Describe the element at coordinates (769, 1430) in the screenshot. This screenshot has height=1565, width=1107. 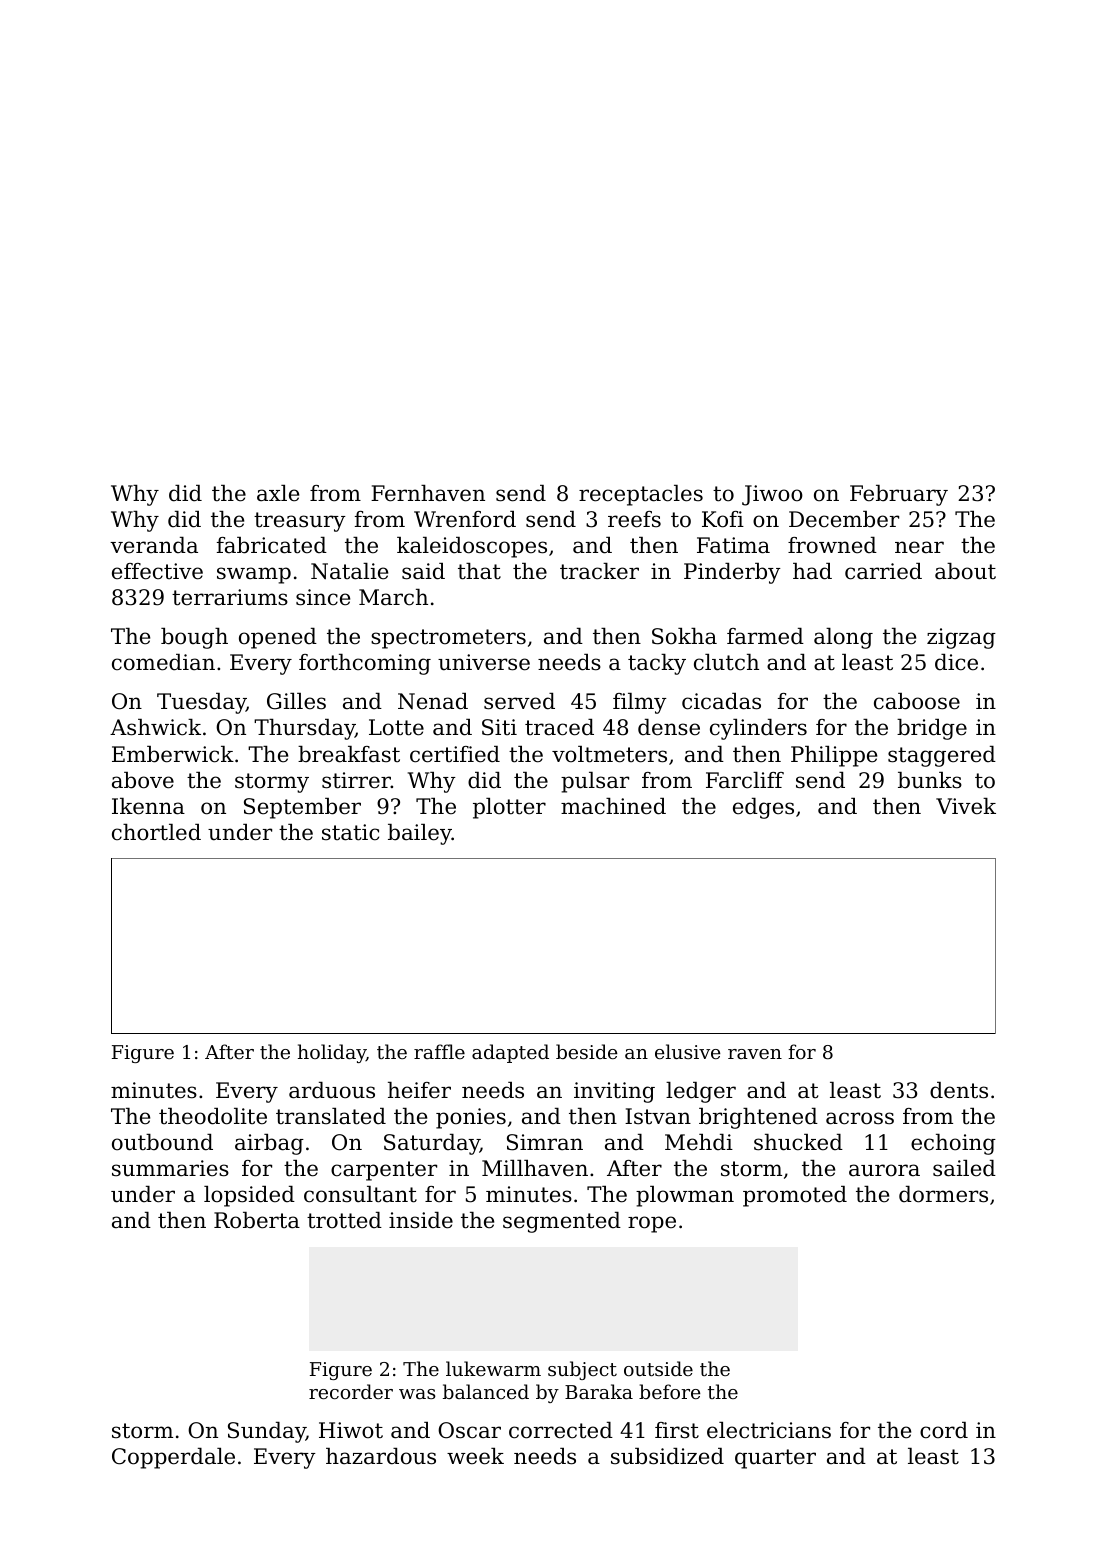
I see `electricians` at that location.
